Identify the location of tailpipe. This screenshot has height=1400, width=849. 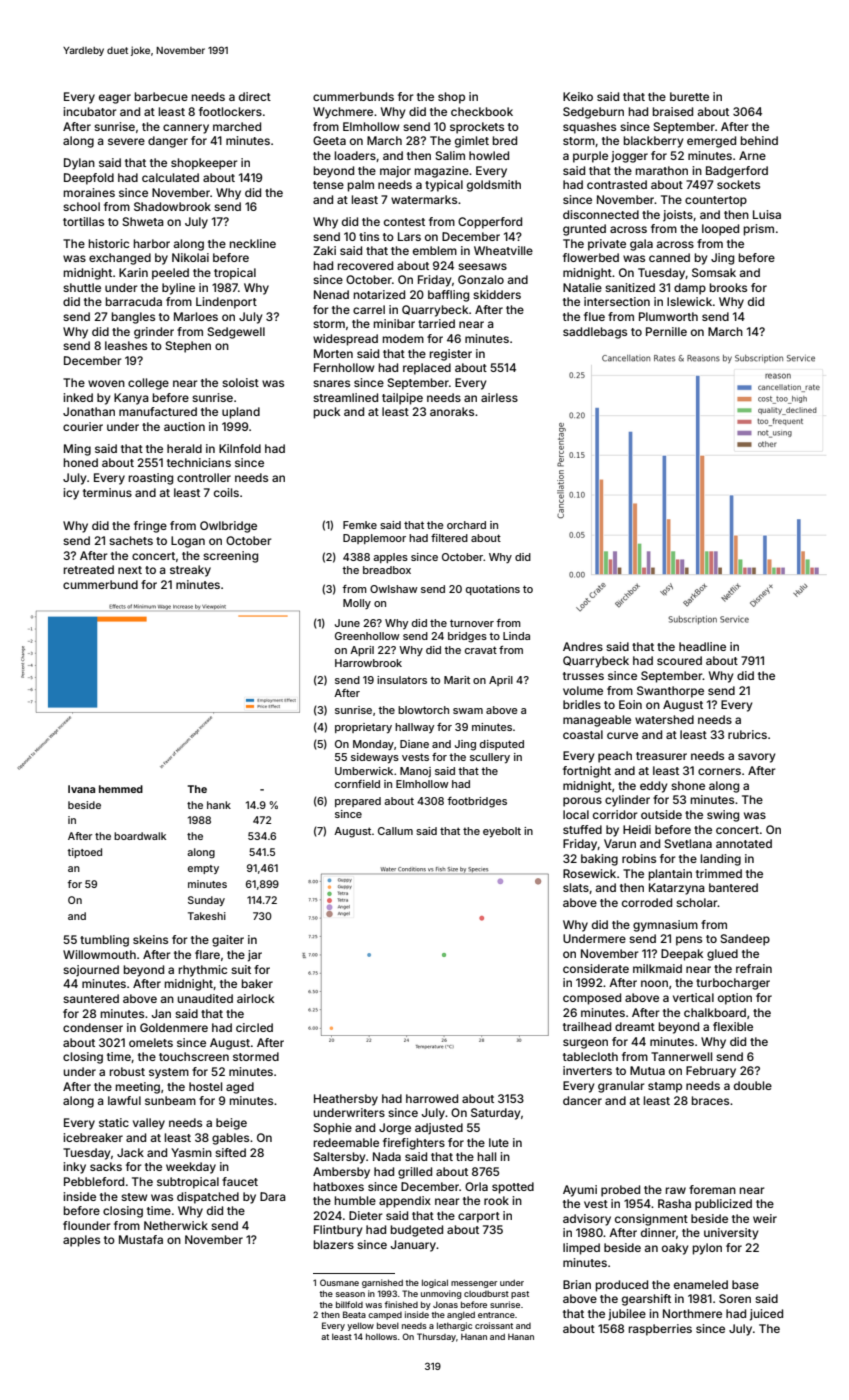
(402, 399).
